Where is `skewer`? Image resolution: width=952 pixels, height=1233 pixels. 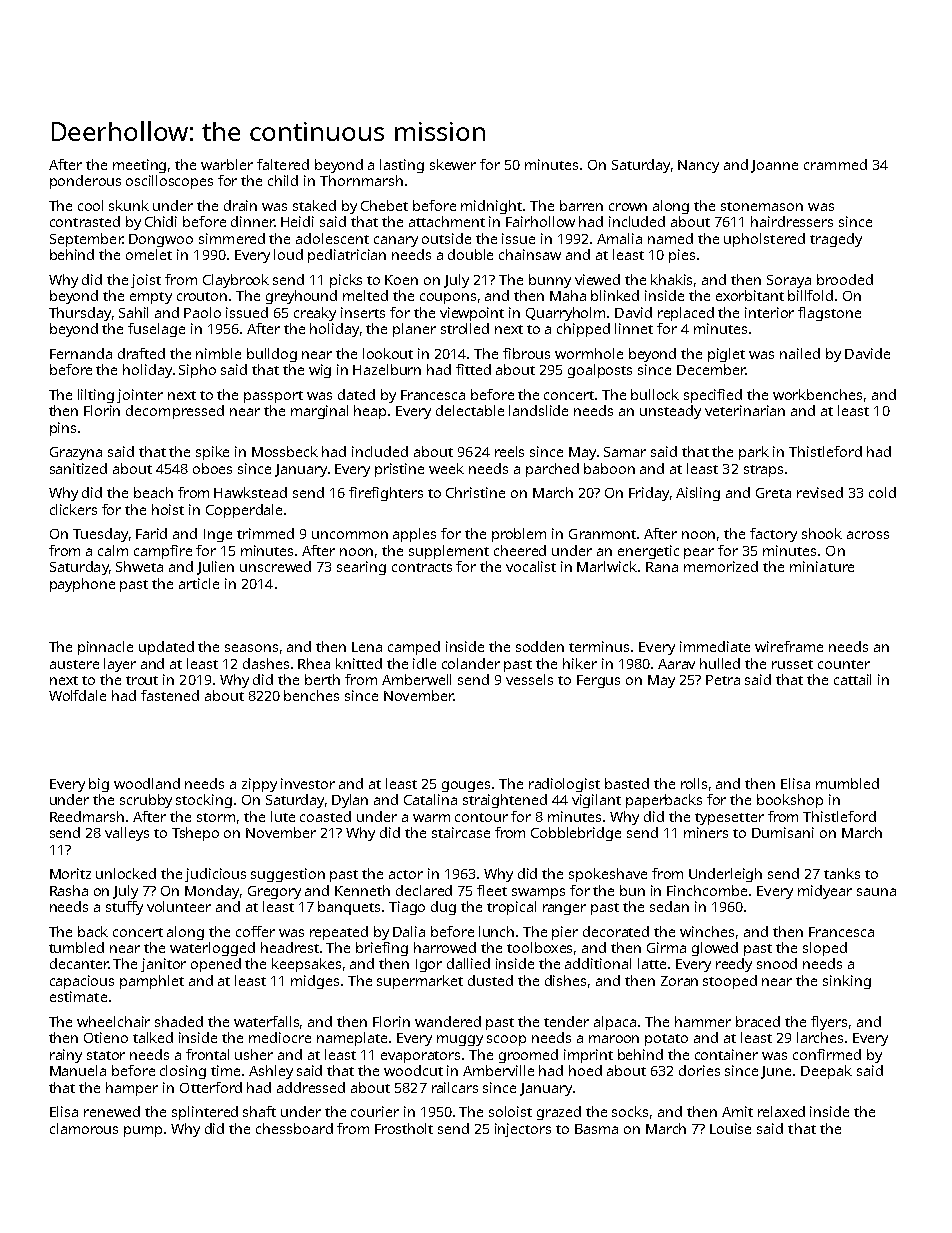 skewer is located at coordinates (453, 164).
